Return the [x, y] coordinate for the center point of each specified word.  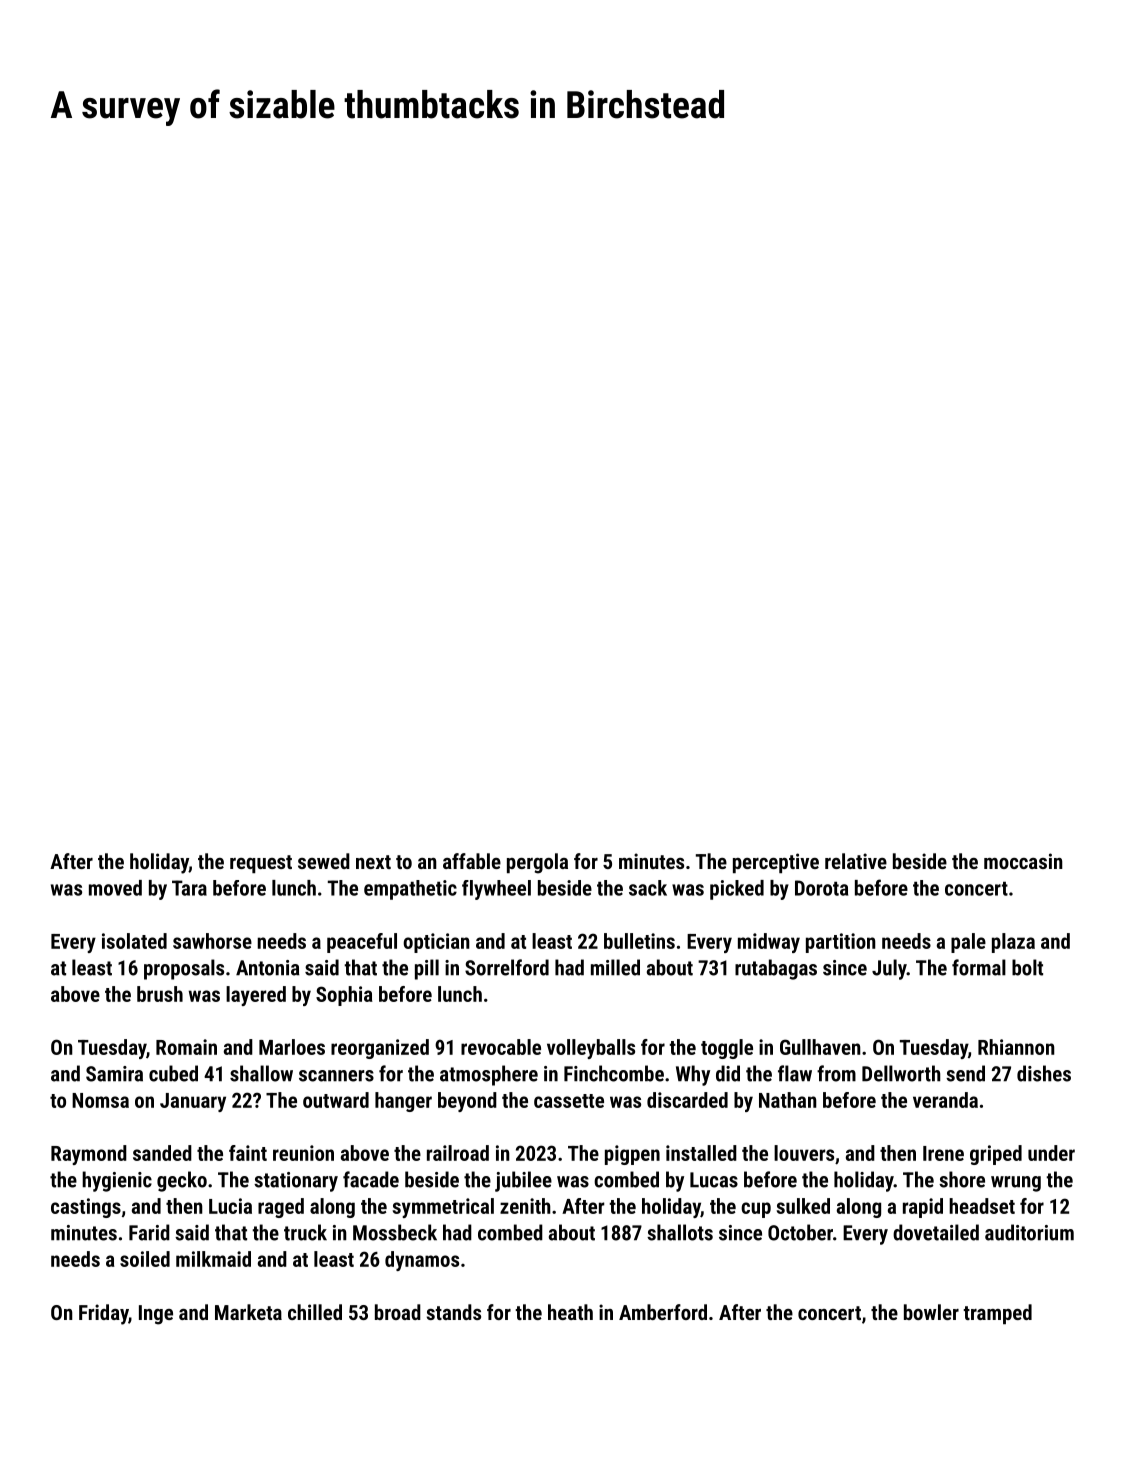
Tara [189, 888]
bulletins [639, 941]
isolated [134, 941]
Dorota [821, 888]
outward [336, 1100]
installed [701, 1153]
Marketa [248, 1312]
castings [86, 1208]
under [1051, 1153]
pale [968, 943]
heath [570, 1312]
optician [436, 943]
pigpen [632, 1155]
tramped [997, 1314]
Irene [943, 1153]
